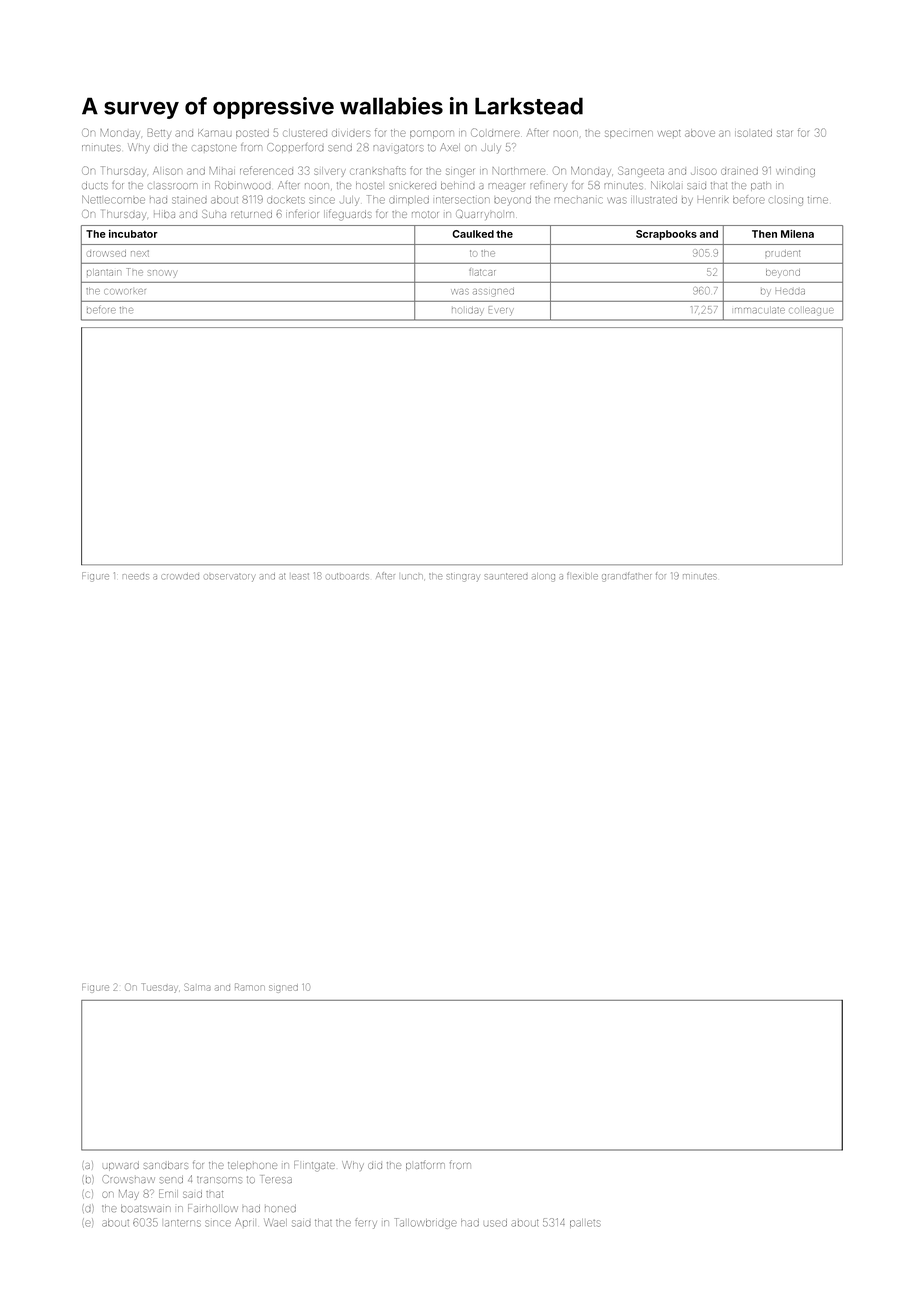 The height and width of the screenshot is (1308, 924). Describe the element at coordinates (159, 133) in the screenshot. I see `Betty` at that location.
